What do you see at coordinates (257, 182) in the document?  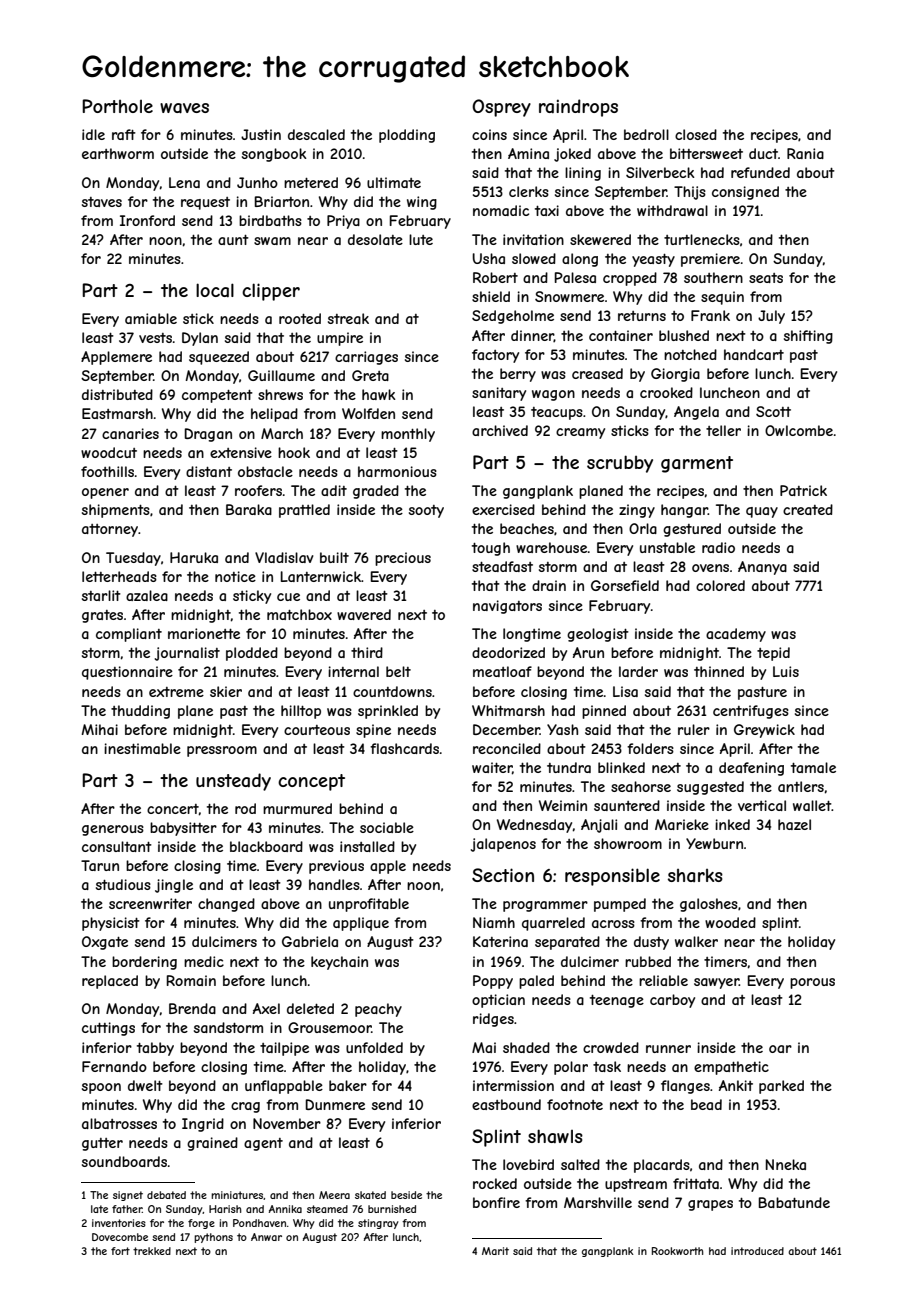 I see `Junho` at bounding box center [257, 182].
